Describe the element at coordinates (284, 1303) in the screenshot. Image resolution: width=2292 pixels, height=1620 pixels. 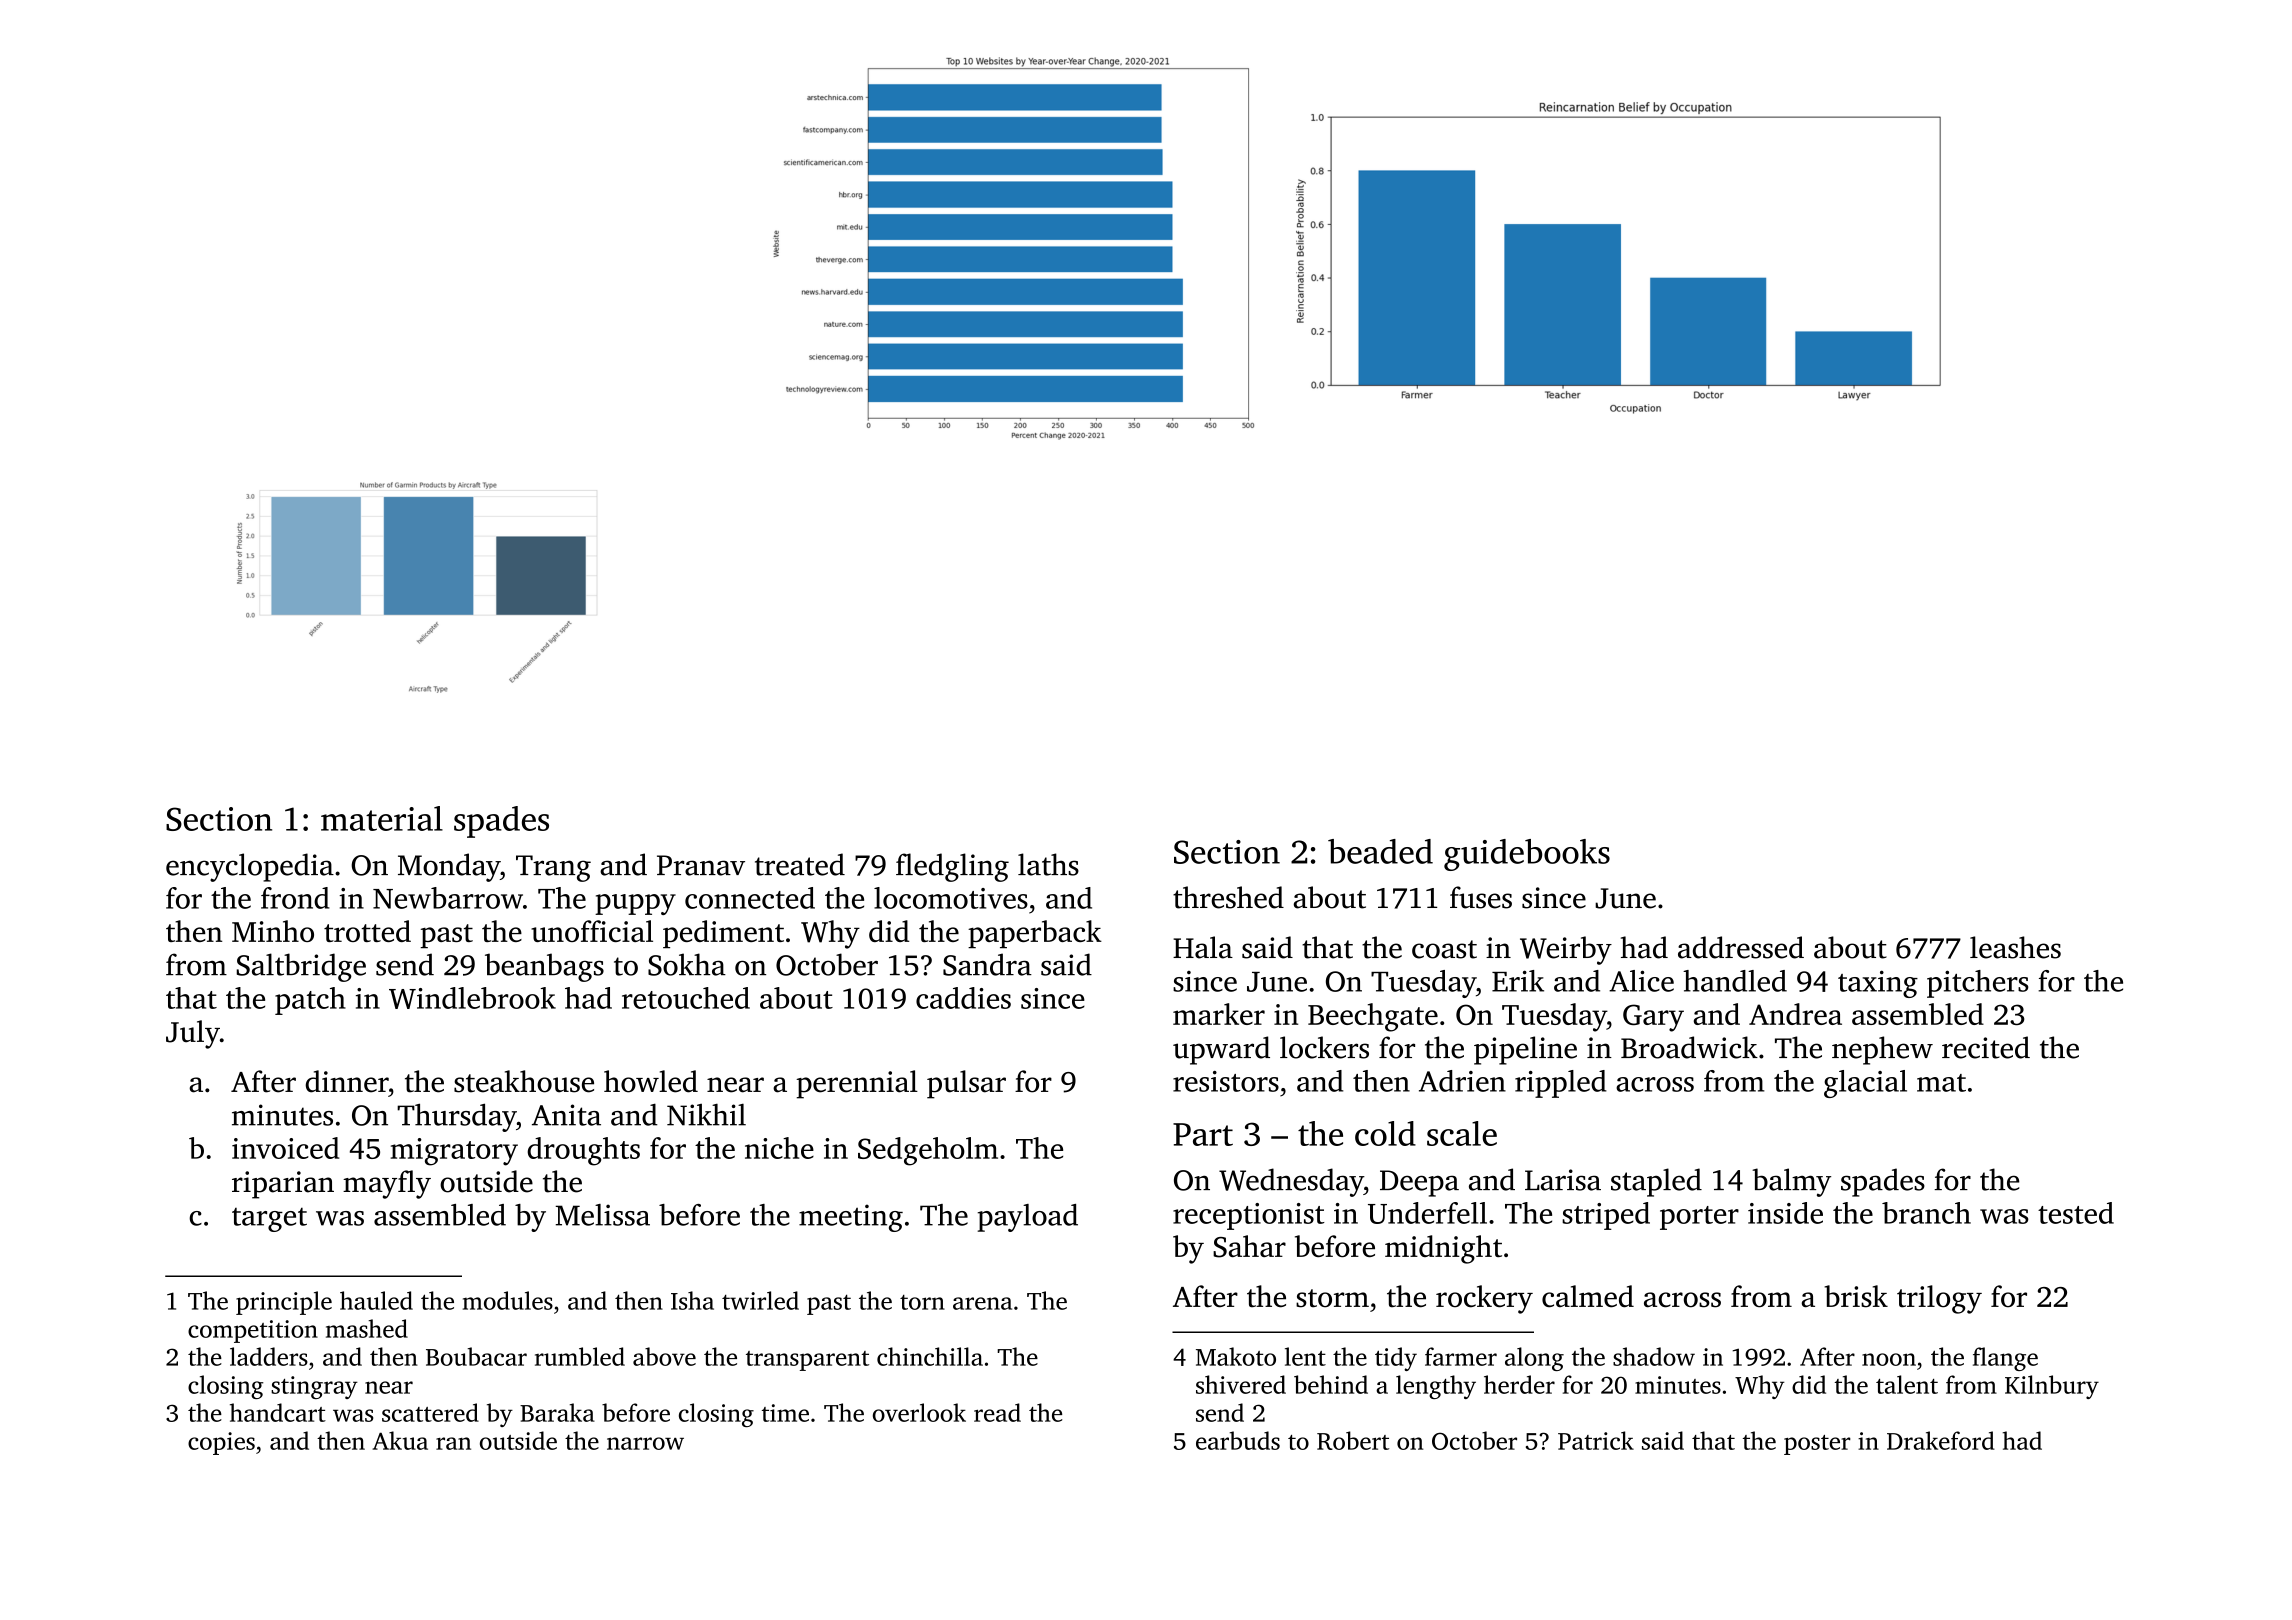
I see `principle` at that location.
